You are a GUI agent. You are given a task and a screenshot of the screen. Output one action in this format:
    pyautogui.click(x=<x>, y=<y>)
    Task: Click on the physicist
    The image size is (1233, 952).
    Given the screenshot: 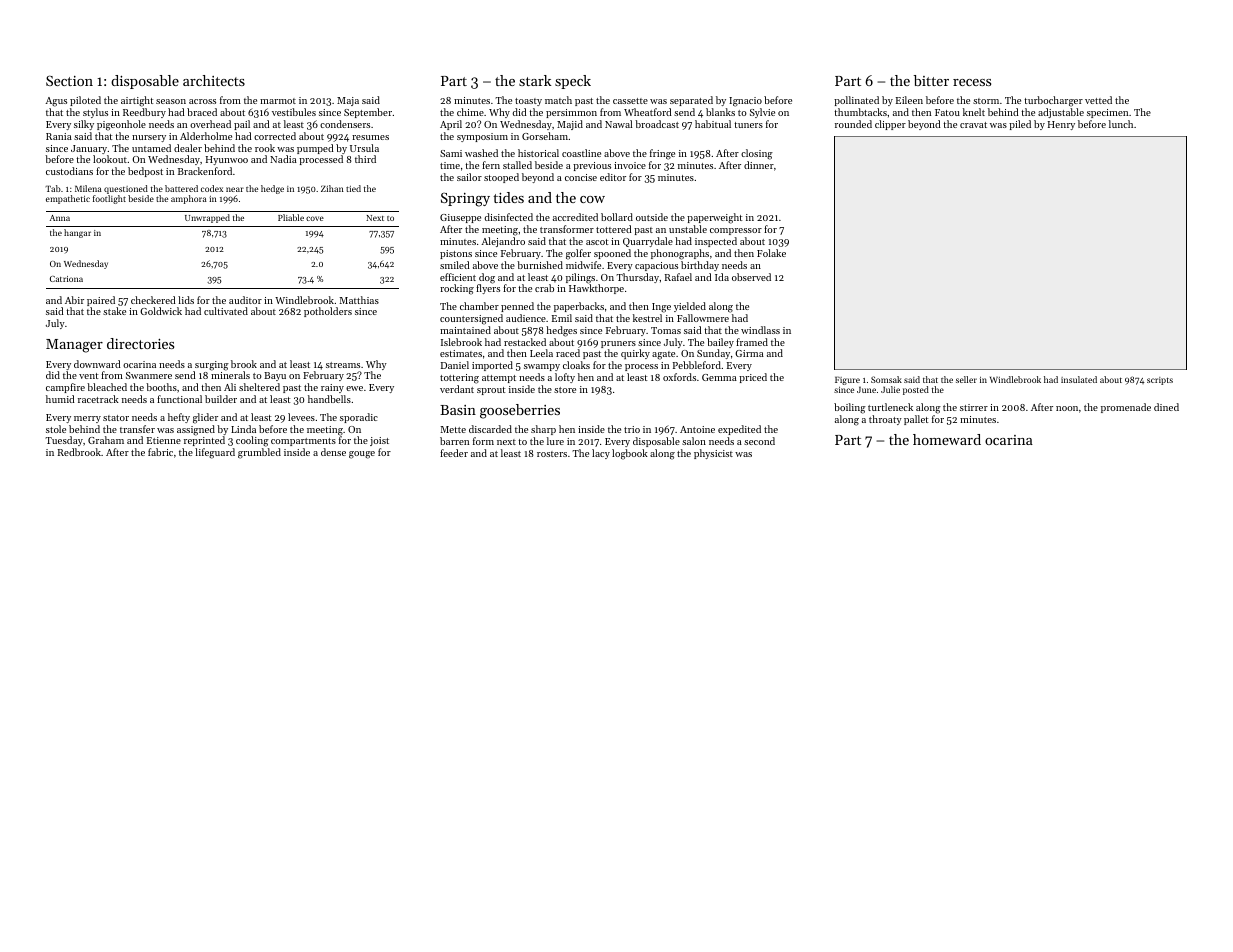 What is the action you would take?
    pyautogui.click(x=713, y=454)
